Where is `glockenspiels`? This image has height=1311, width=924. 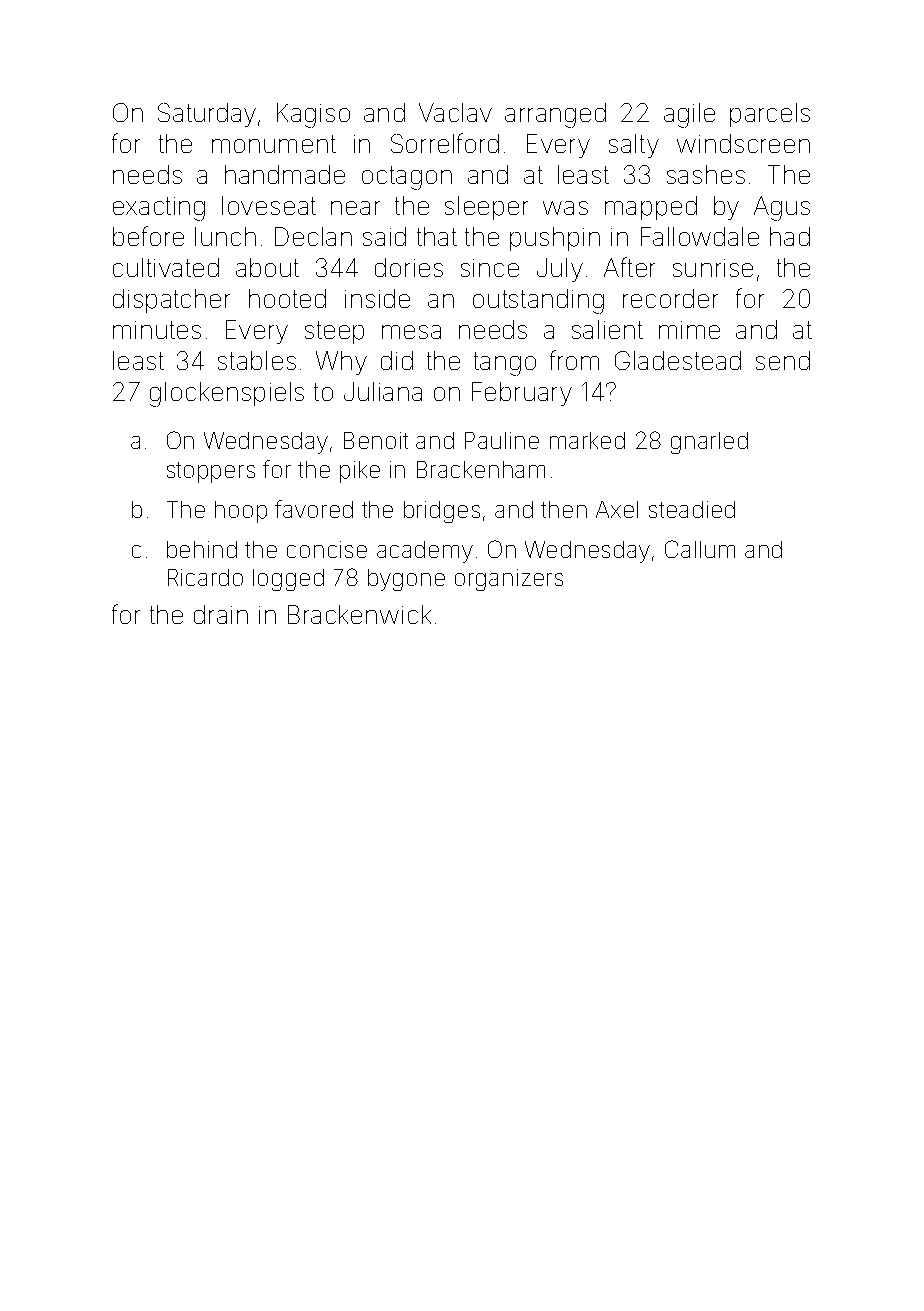
glockenspiels is located at coordinates (227, 394).
